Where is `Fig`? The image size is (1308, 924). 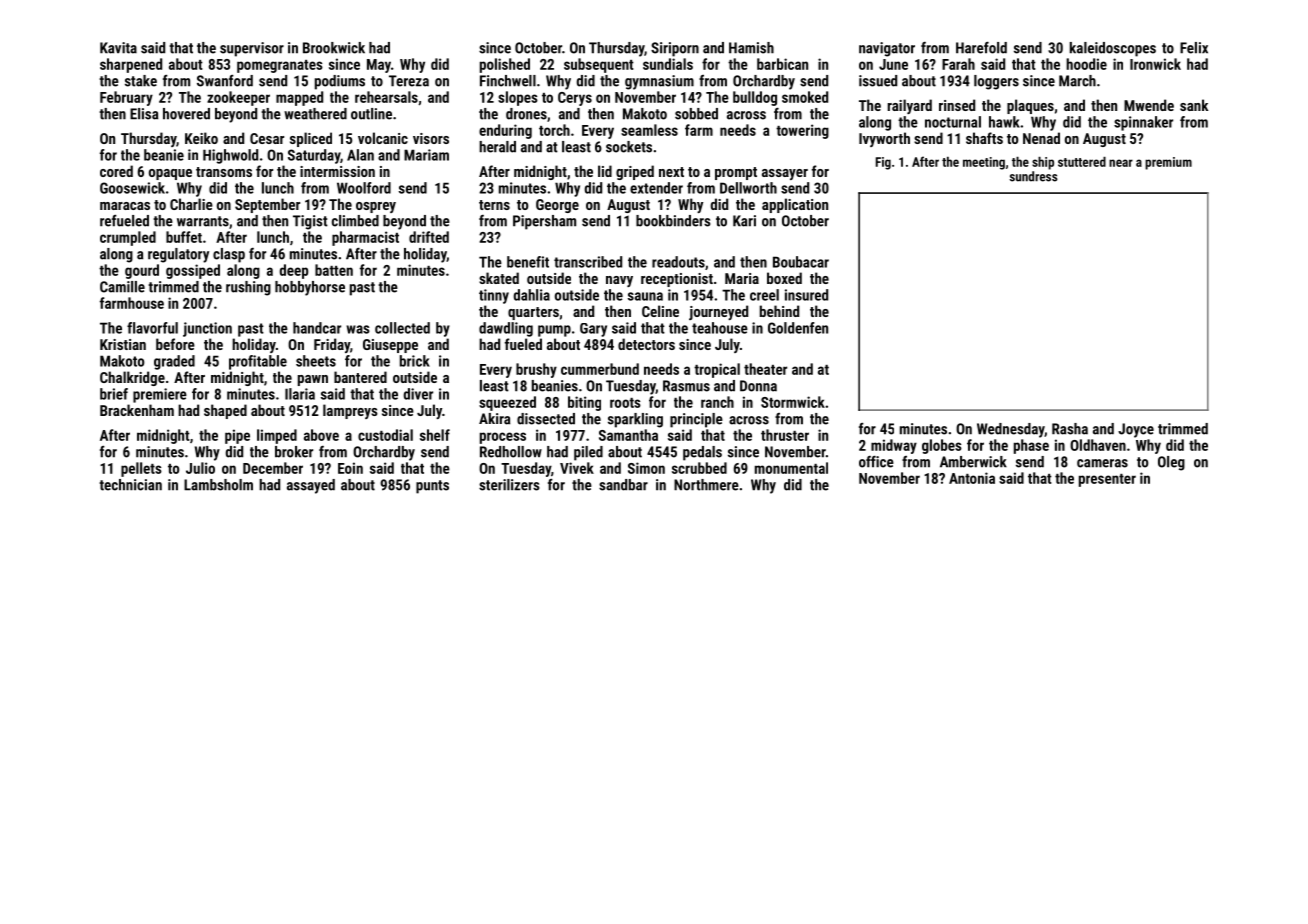
Fig is located at coordinates (883, 163).
